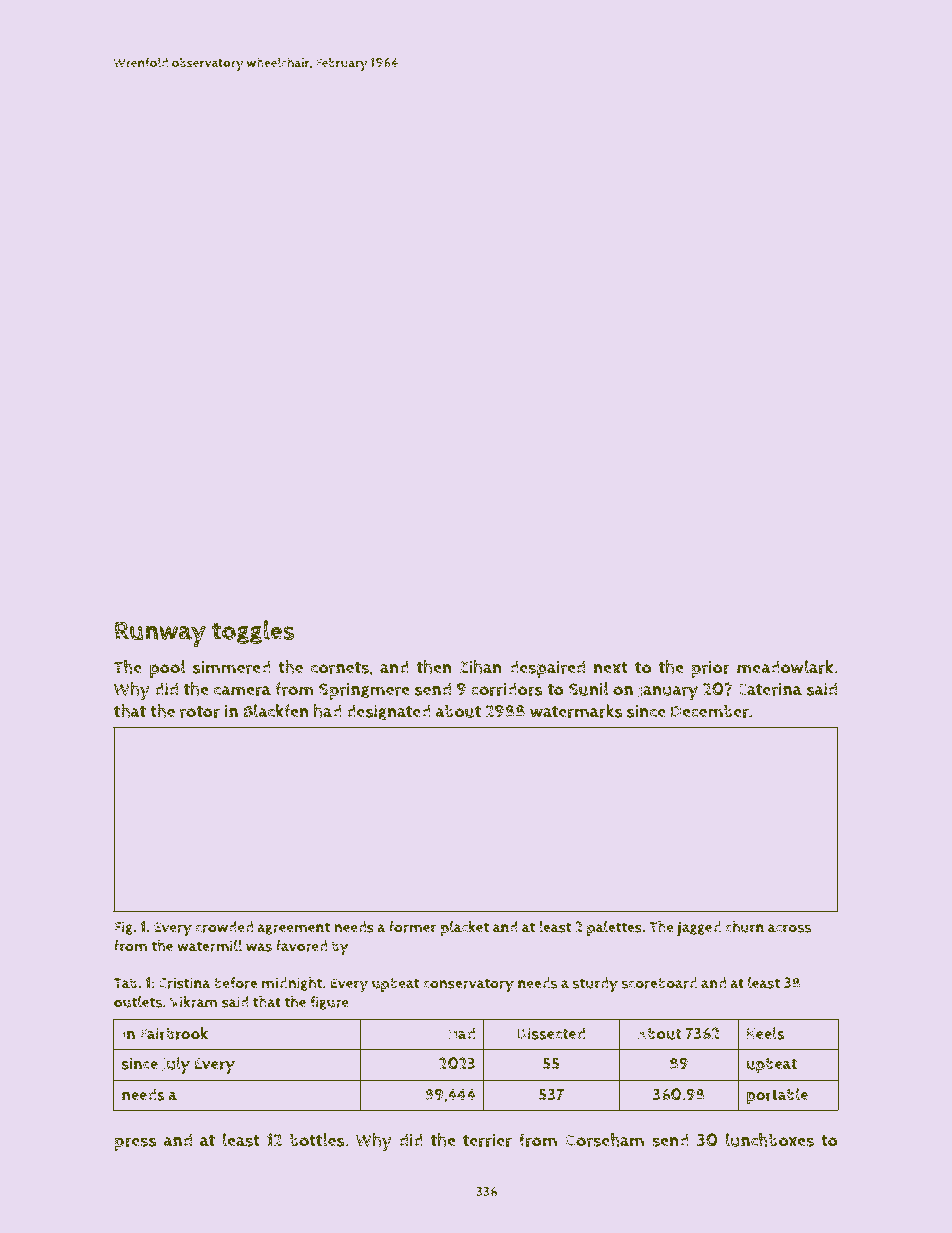 This screenshot has height=1233, width=952. Describe the element at coordinates (224, 927) in the screenshot. I see `crowded` at that location.
